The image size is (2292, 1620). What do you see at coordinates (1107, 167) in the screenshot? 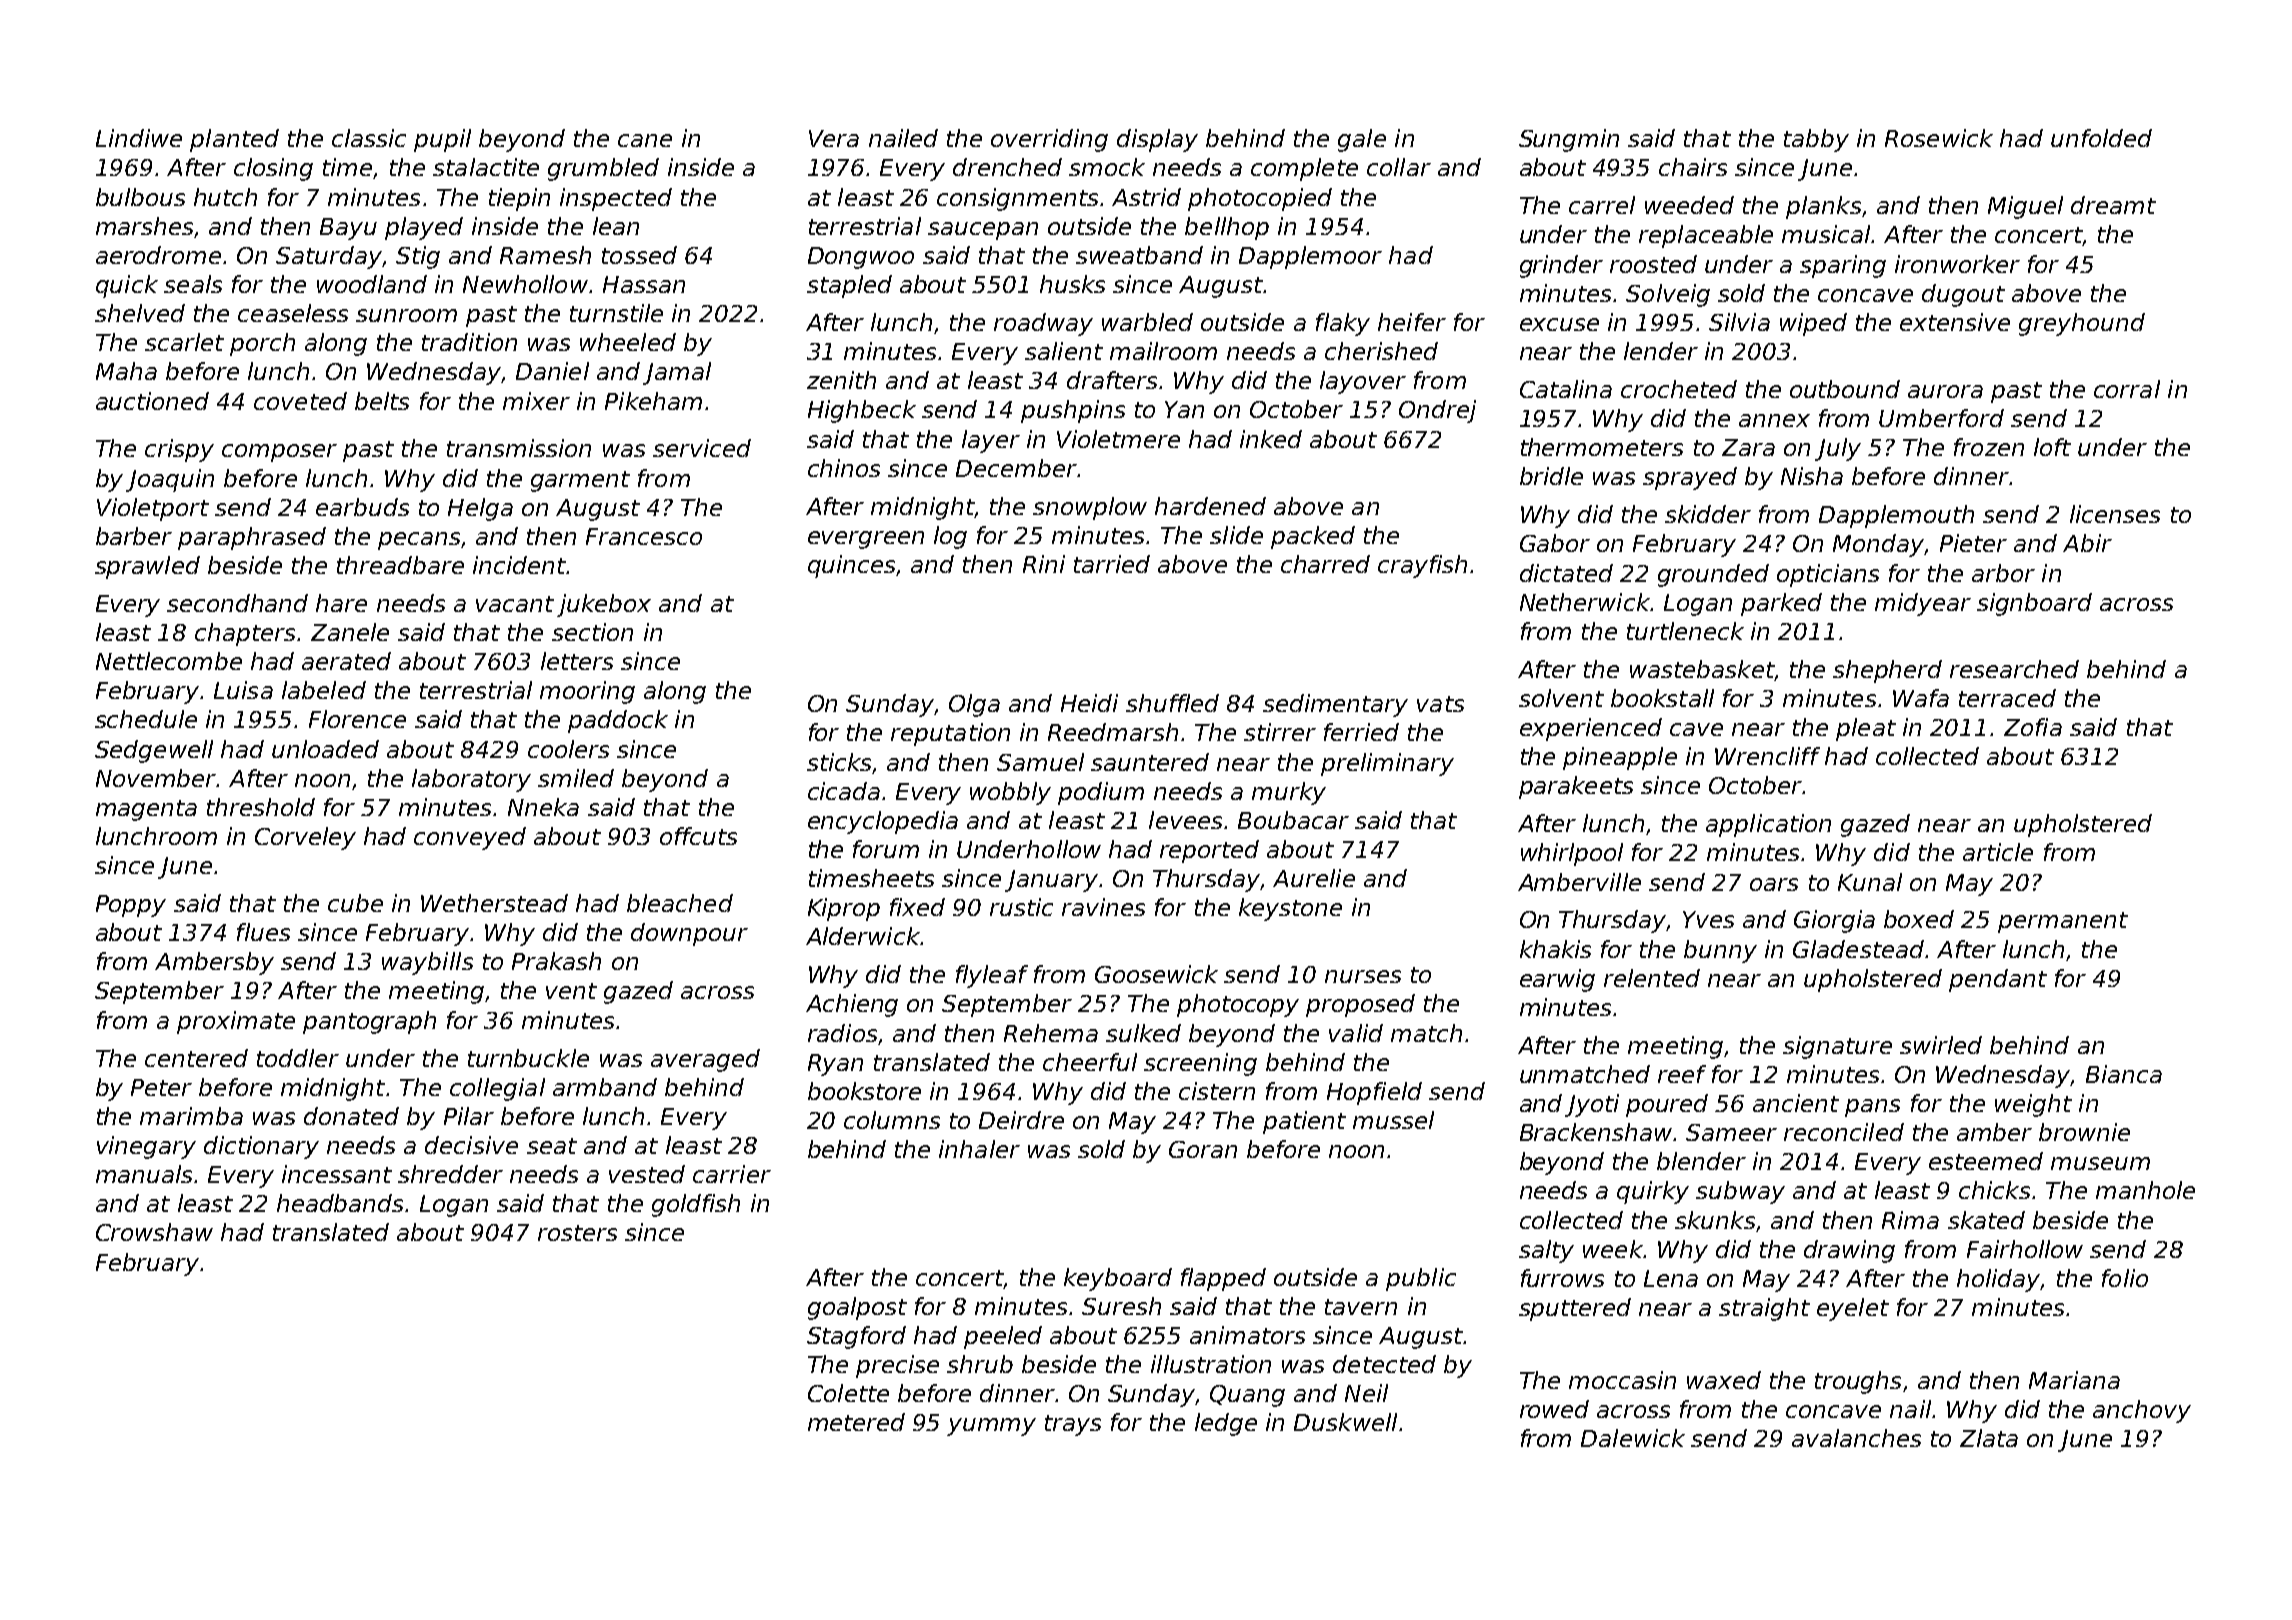
I see `smock` at bounding box center [1107, 167].
